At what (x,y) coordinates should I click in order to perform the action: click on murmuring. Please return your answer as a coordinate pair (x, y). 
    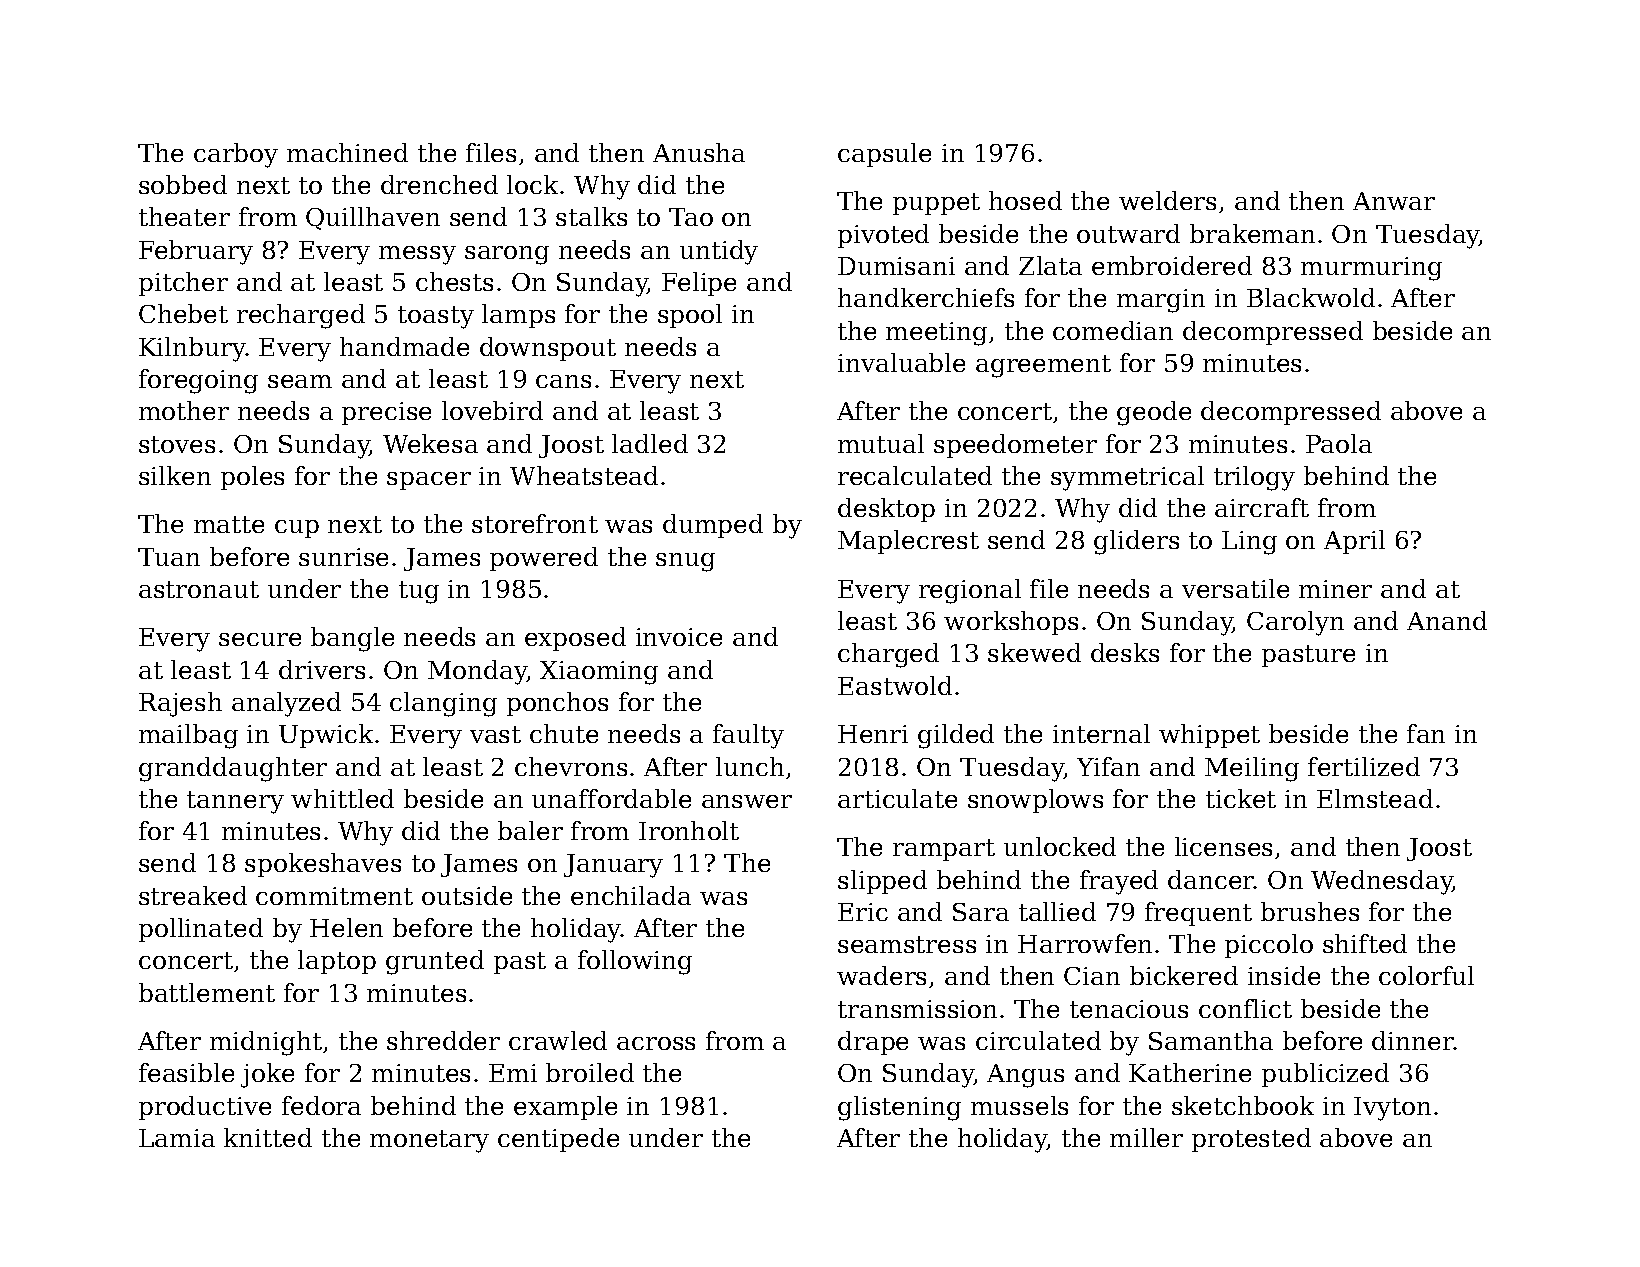
    Looking at the image, I should click on (1371, 269).
